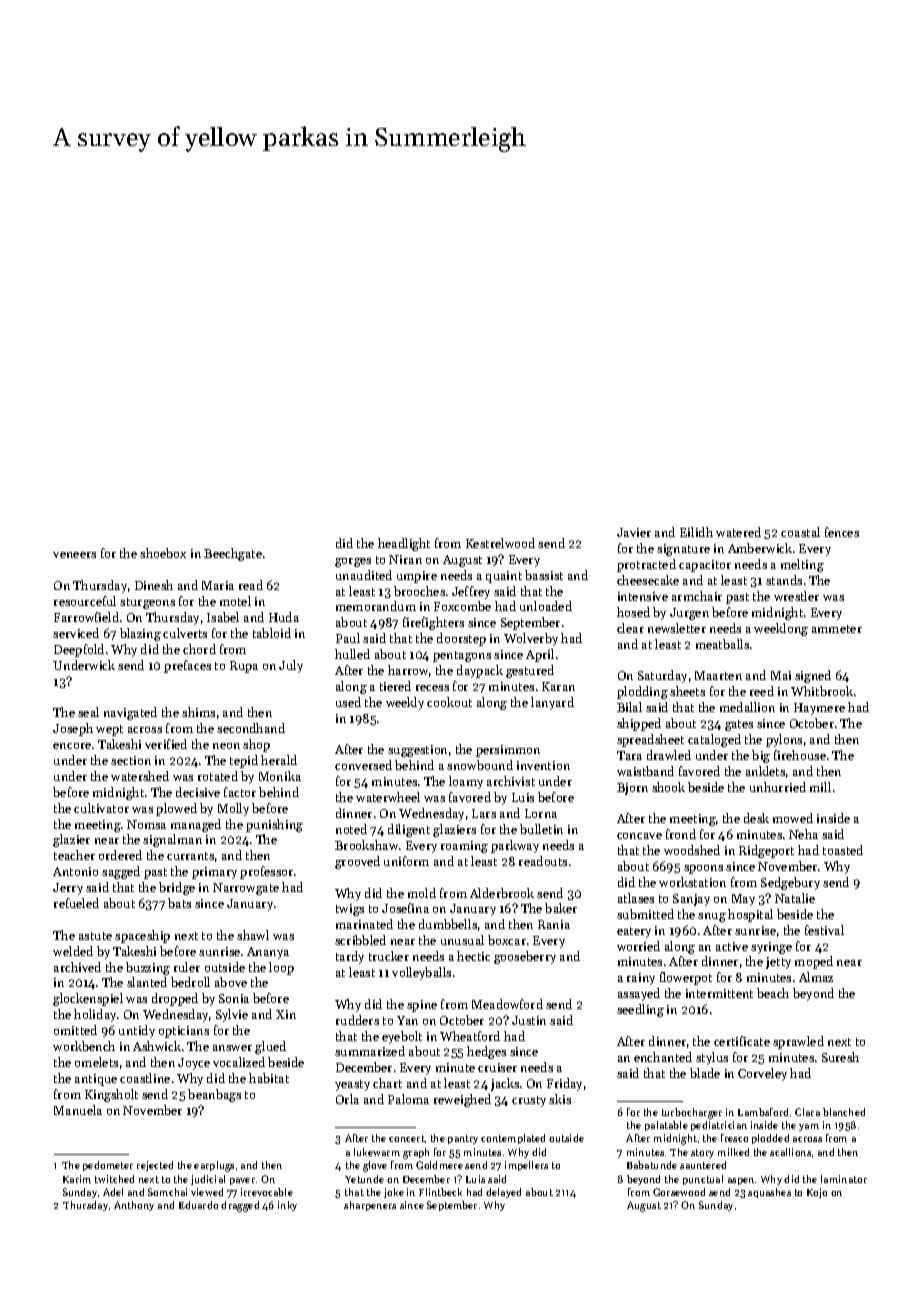  Describe the element at coordinates (820, 787) in the image. I see `mill` at that location.
